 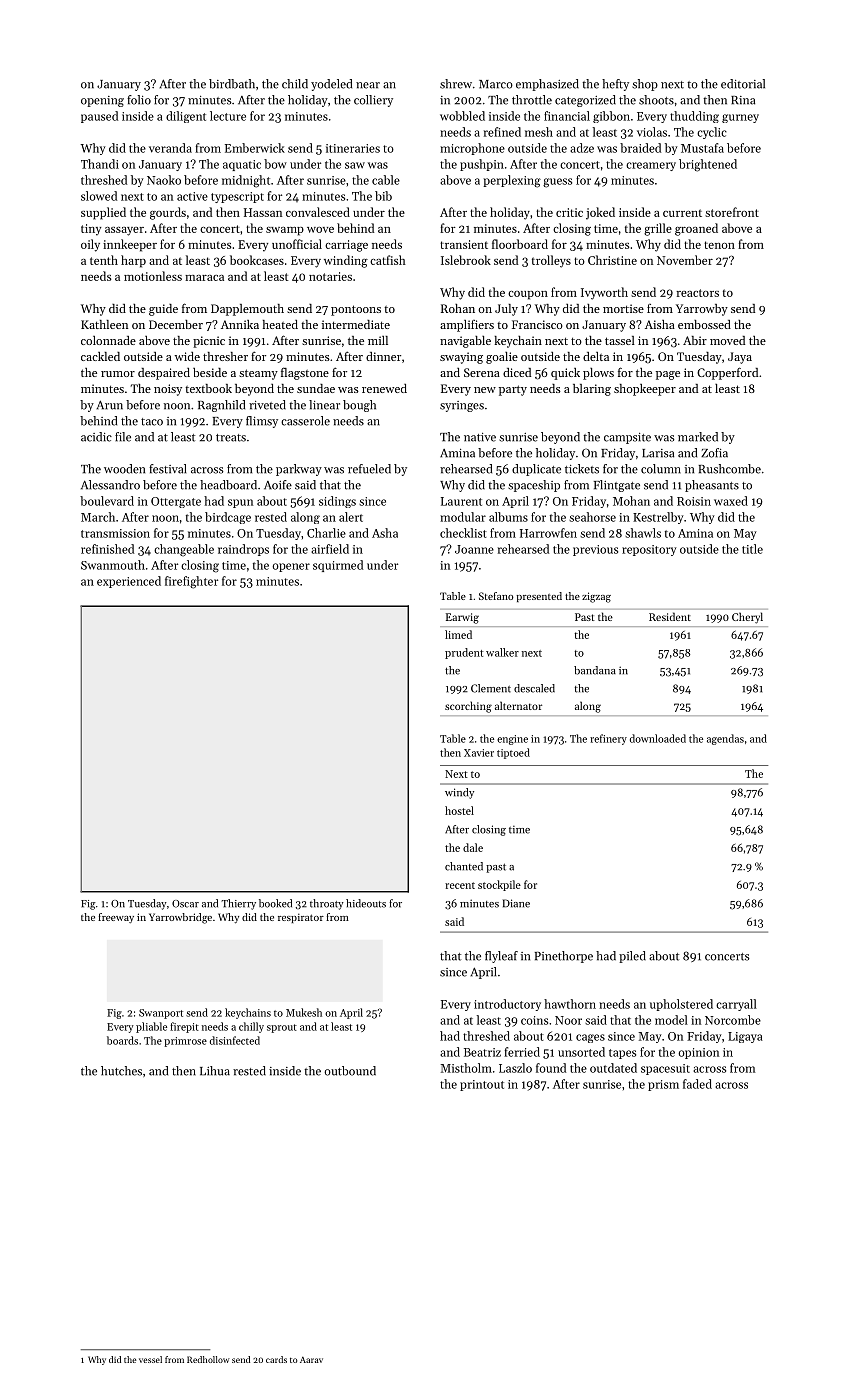 I want to click on hefty, so click(x=615, y=85).
